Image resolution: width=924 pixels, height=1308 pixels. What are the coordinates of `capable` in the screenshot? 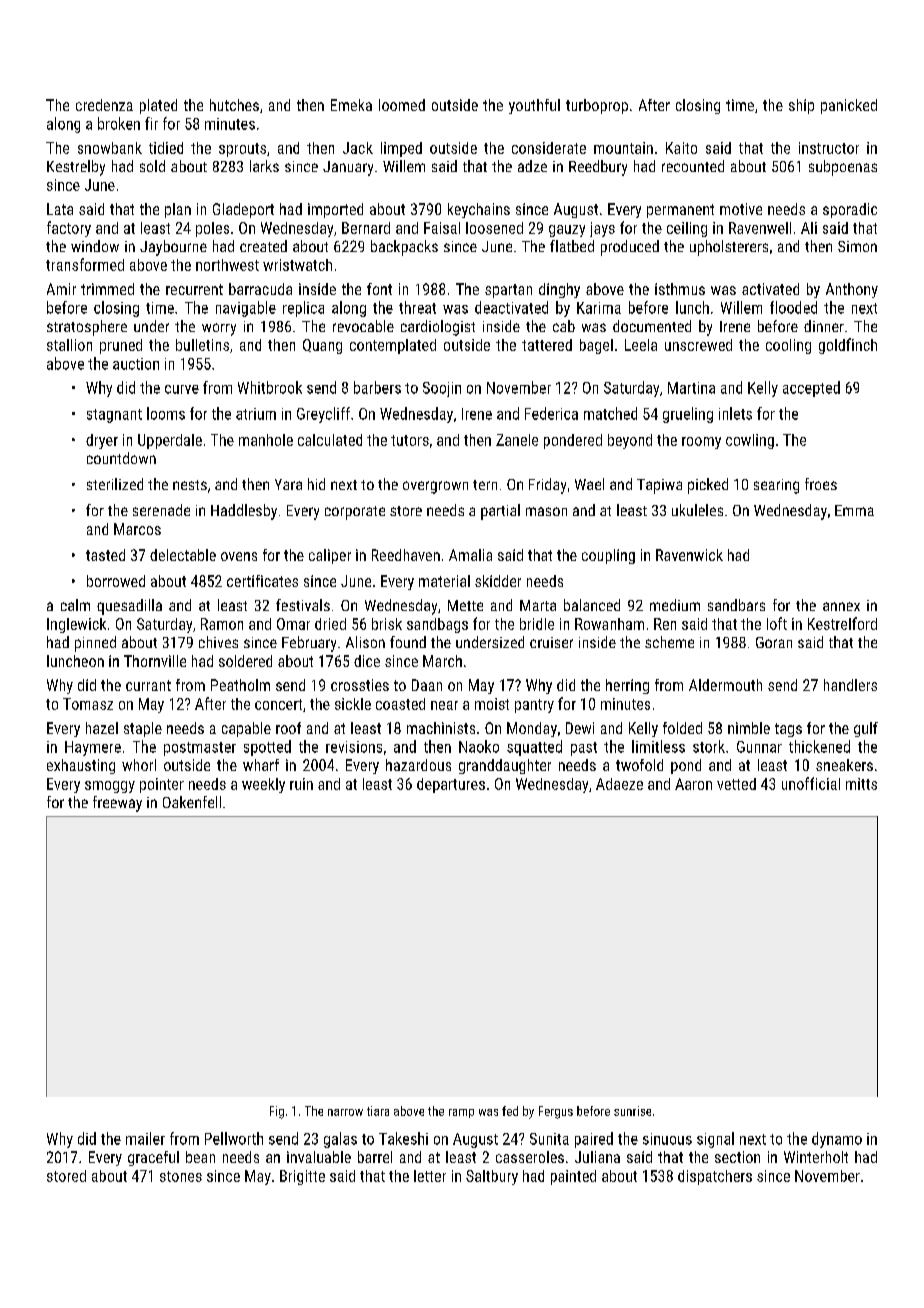 It's located at (246, 729).
